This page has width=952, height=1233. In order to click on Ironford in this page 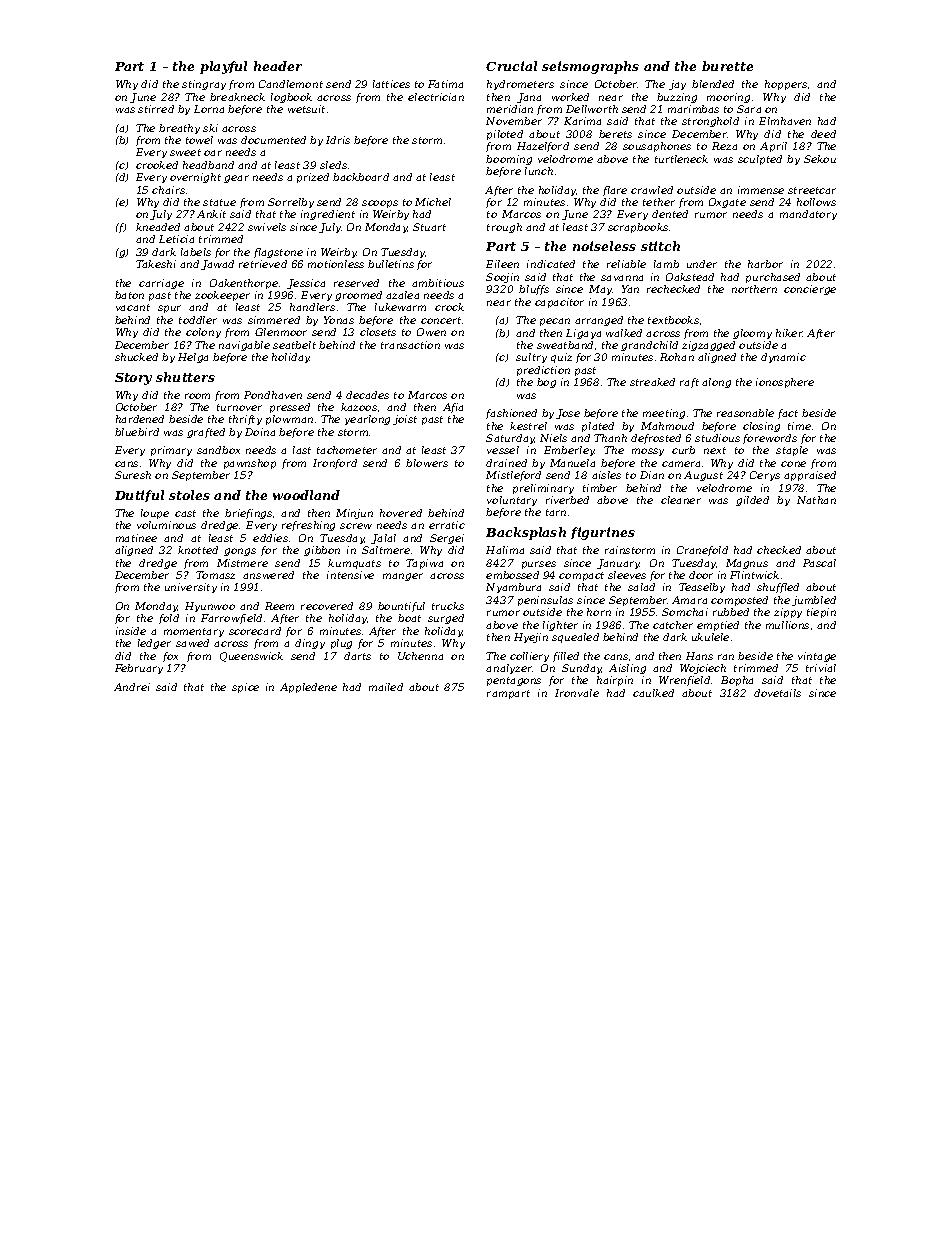, I will do `click(335, 464)`.
